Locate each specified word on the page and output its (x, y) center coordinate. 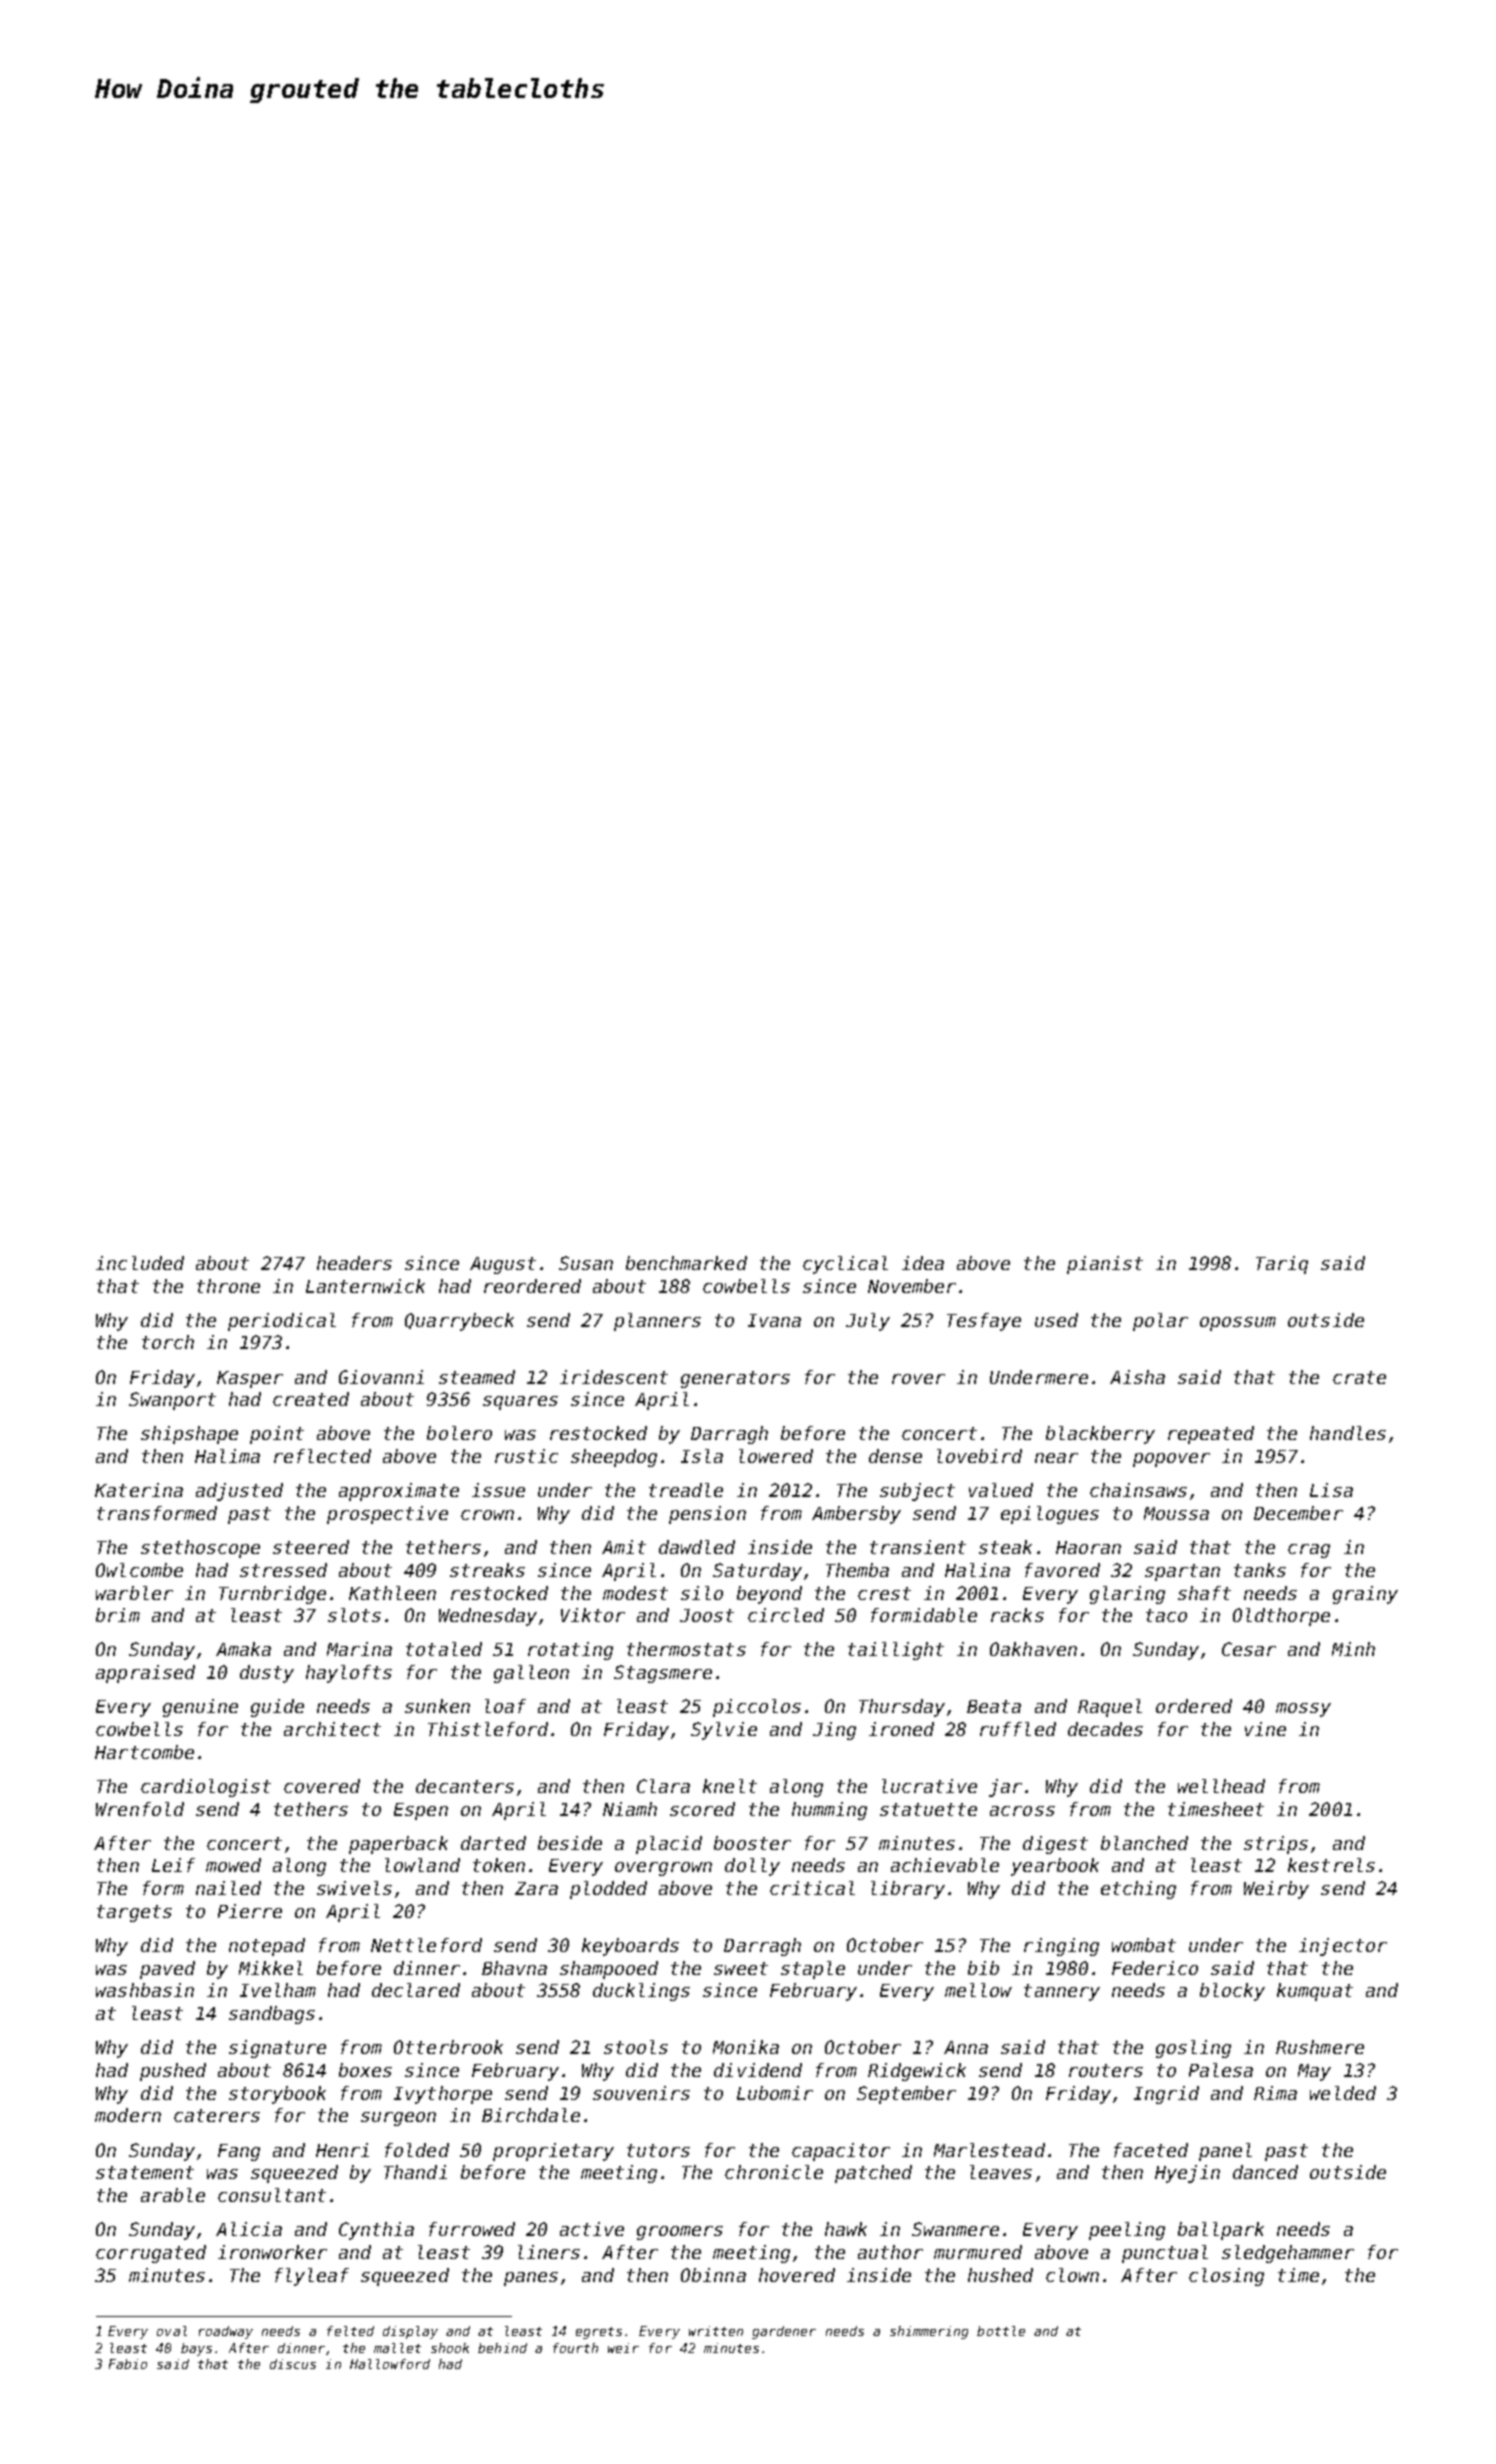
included (140, 1263)
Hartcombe (144, 1752)
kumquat (1315, 1992)
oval (172, 2331)
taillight (896, 1651)
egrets (599, 2333)
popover (1171, 1460)
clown (1072, 2275)
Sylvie (724, 1731)
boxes (365, 2070)
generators (735, 1379)
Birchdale (531, 2115)
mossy (1303, 1710)
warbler (134, 1593)
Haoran (1088, 1547)
